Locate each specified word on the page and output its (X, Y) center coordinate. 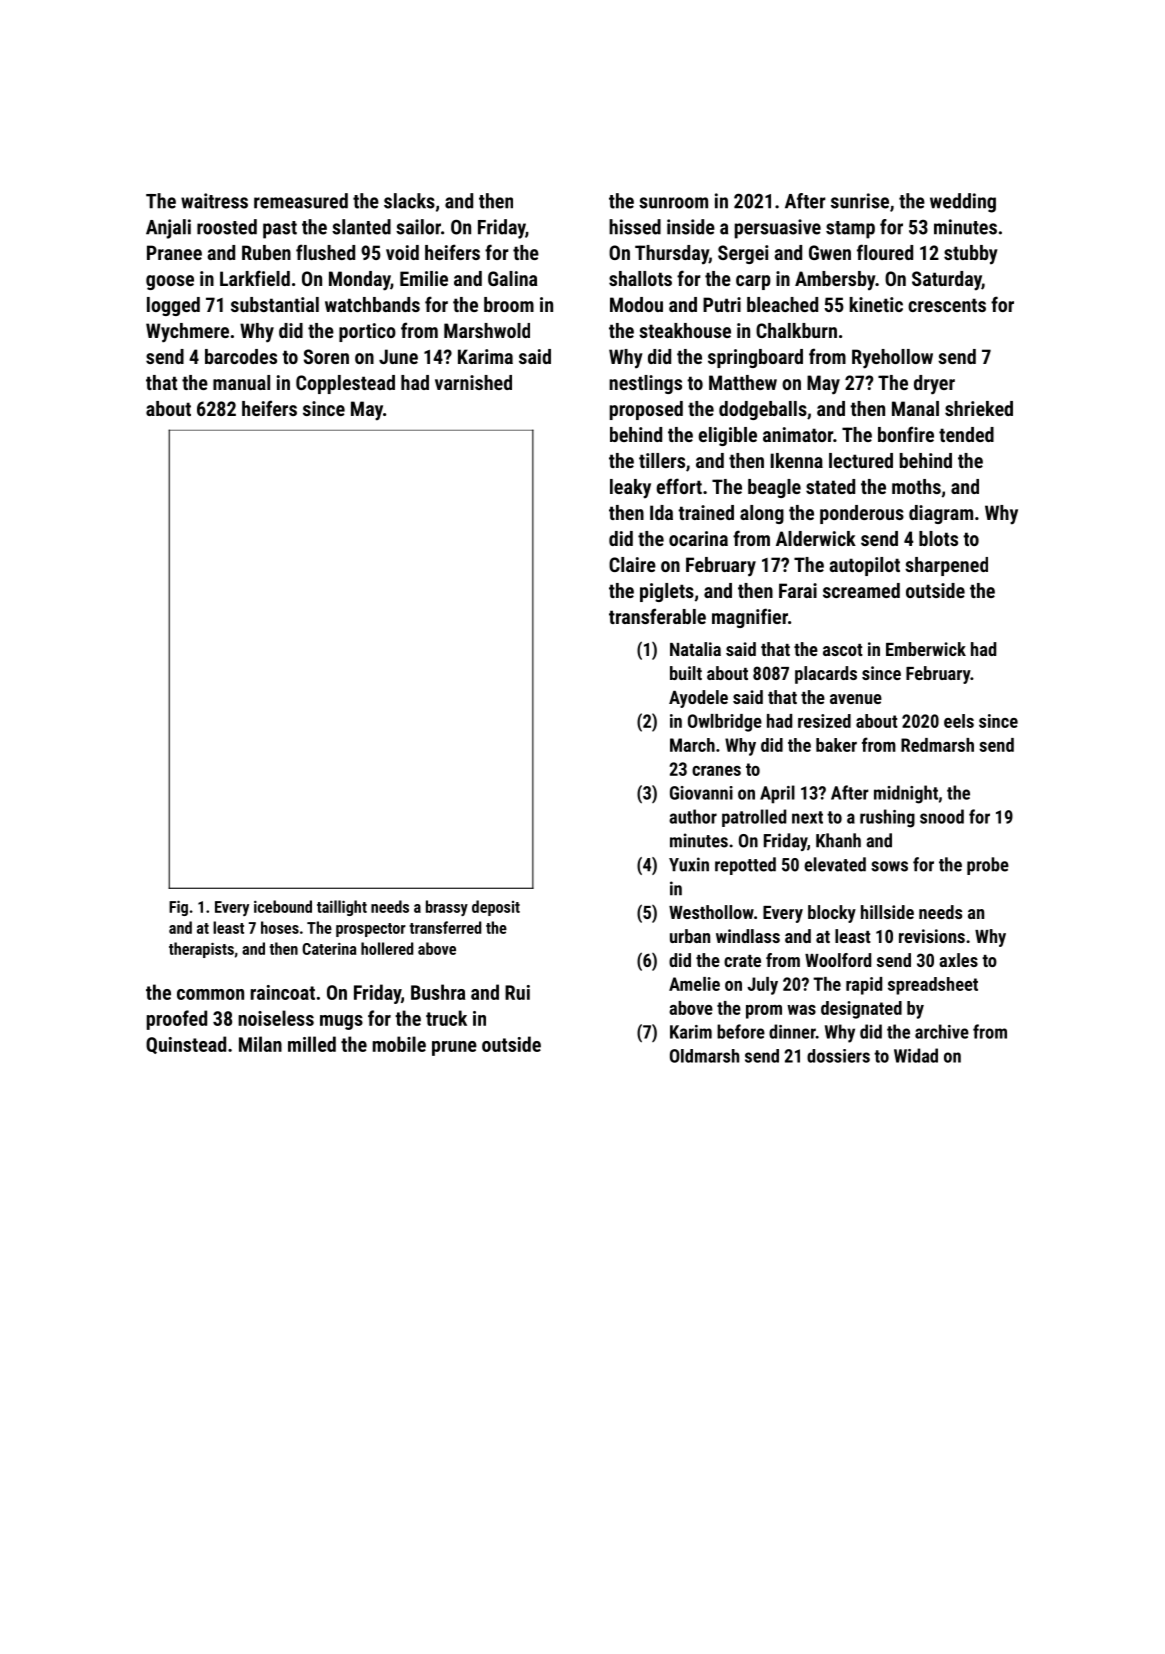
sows (889, 866)
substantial (275, 304)
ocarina (698, 538)
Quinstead (186, 1045)
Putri (722, 304)
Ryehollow (892, 359)
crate (742, 961)
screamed (861, 590)
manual (241, 382)
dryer (934, 385)
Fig (178, 908)
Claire (632, 564)
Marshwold (487, 330)
